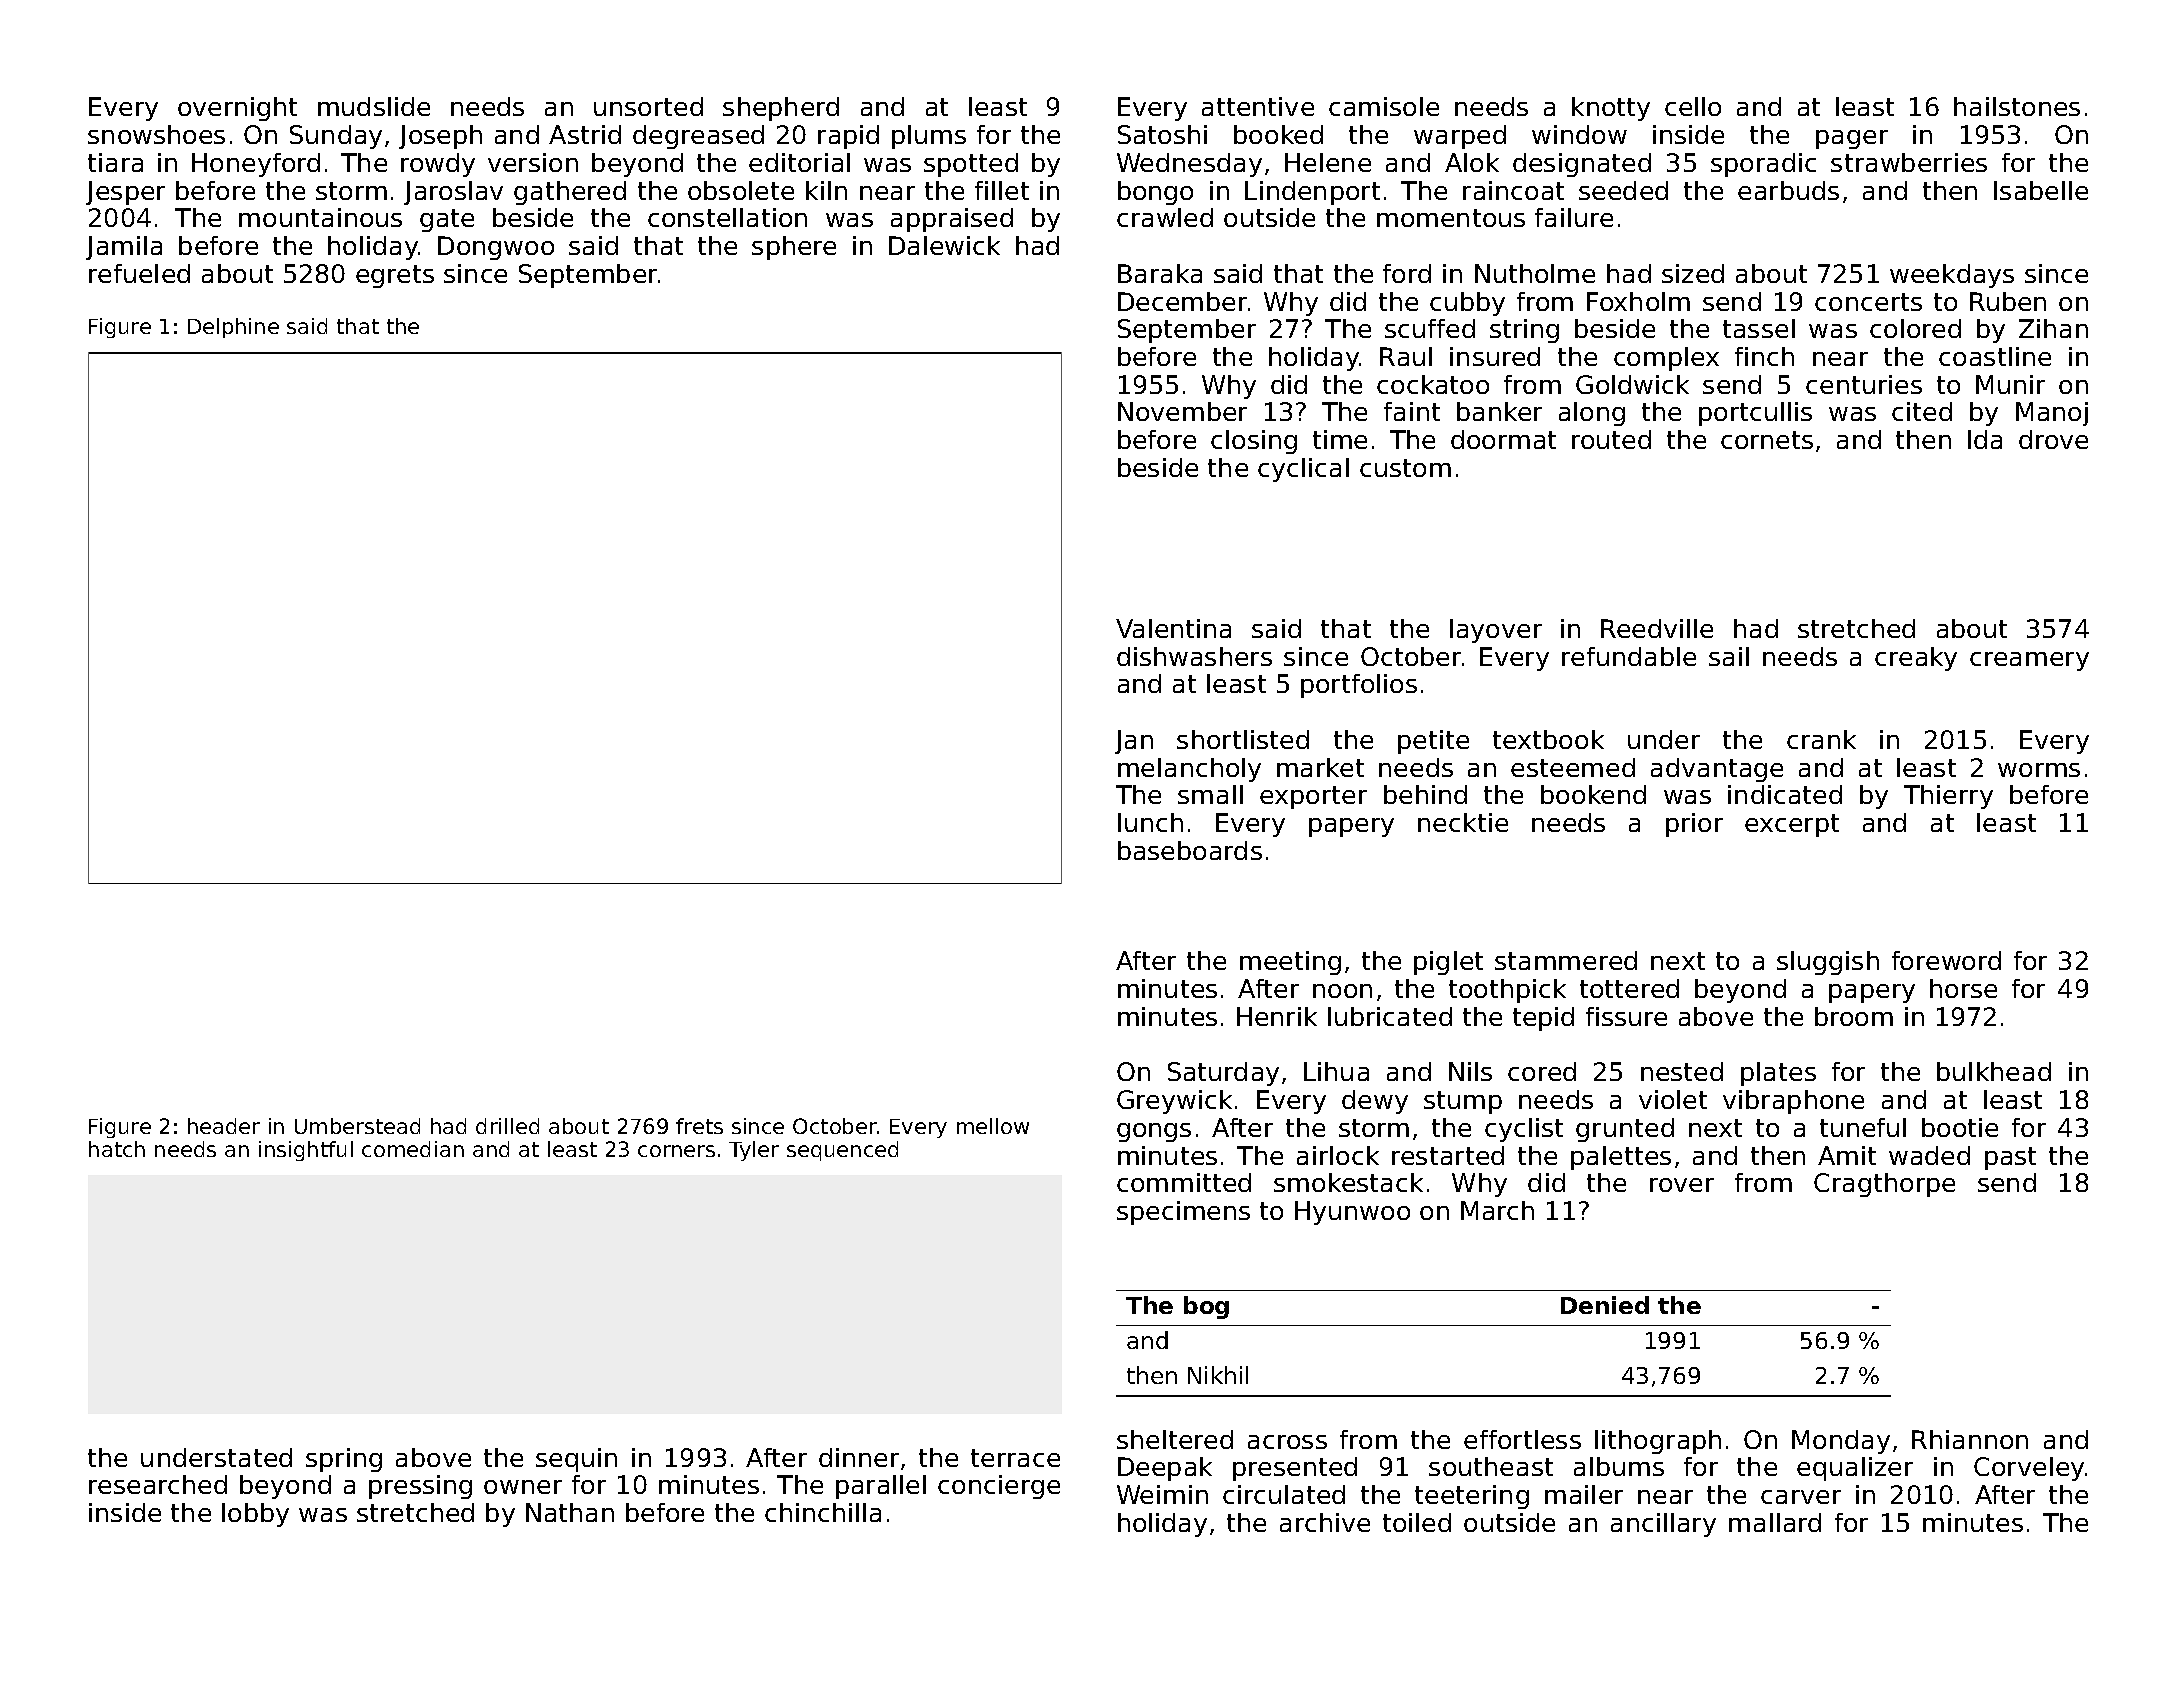 The image size is (2178, 1683). What do you see at coordinates (993, 1126) in the screenshot?
I see `mellow` at bounding box center [993, 1126].
